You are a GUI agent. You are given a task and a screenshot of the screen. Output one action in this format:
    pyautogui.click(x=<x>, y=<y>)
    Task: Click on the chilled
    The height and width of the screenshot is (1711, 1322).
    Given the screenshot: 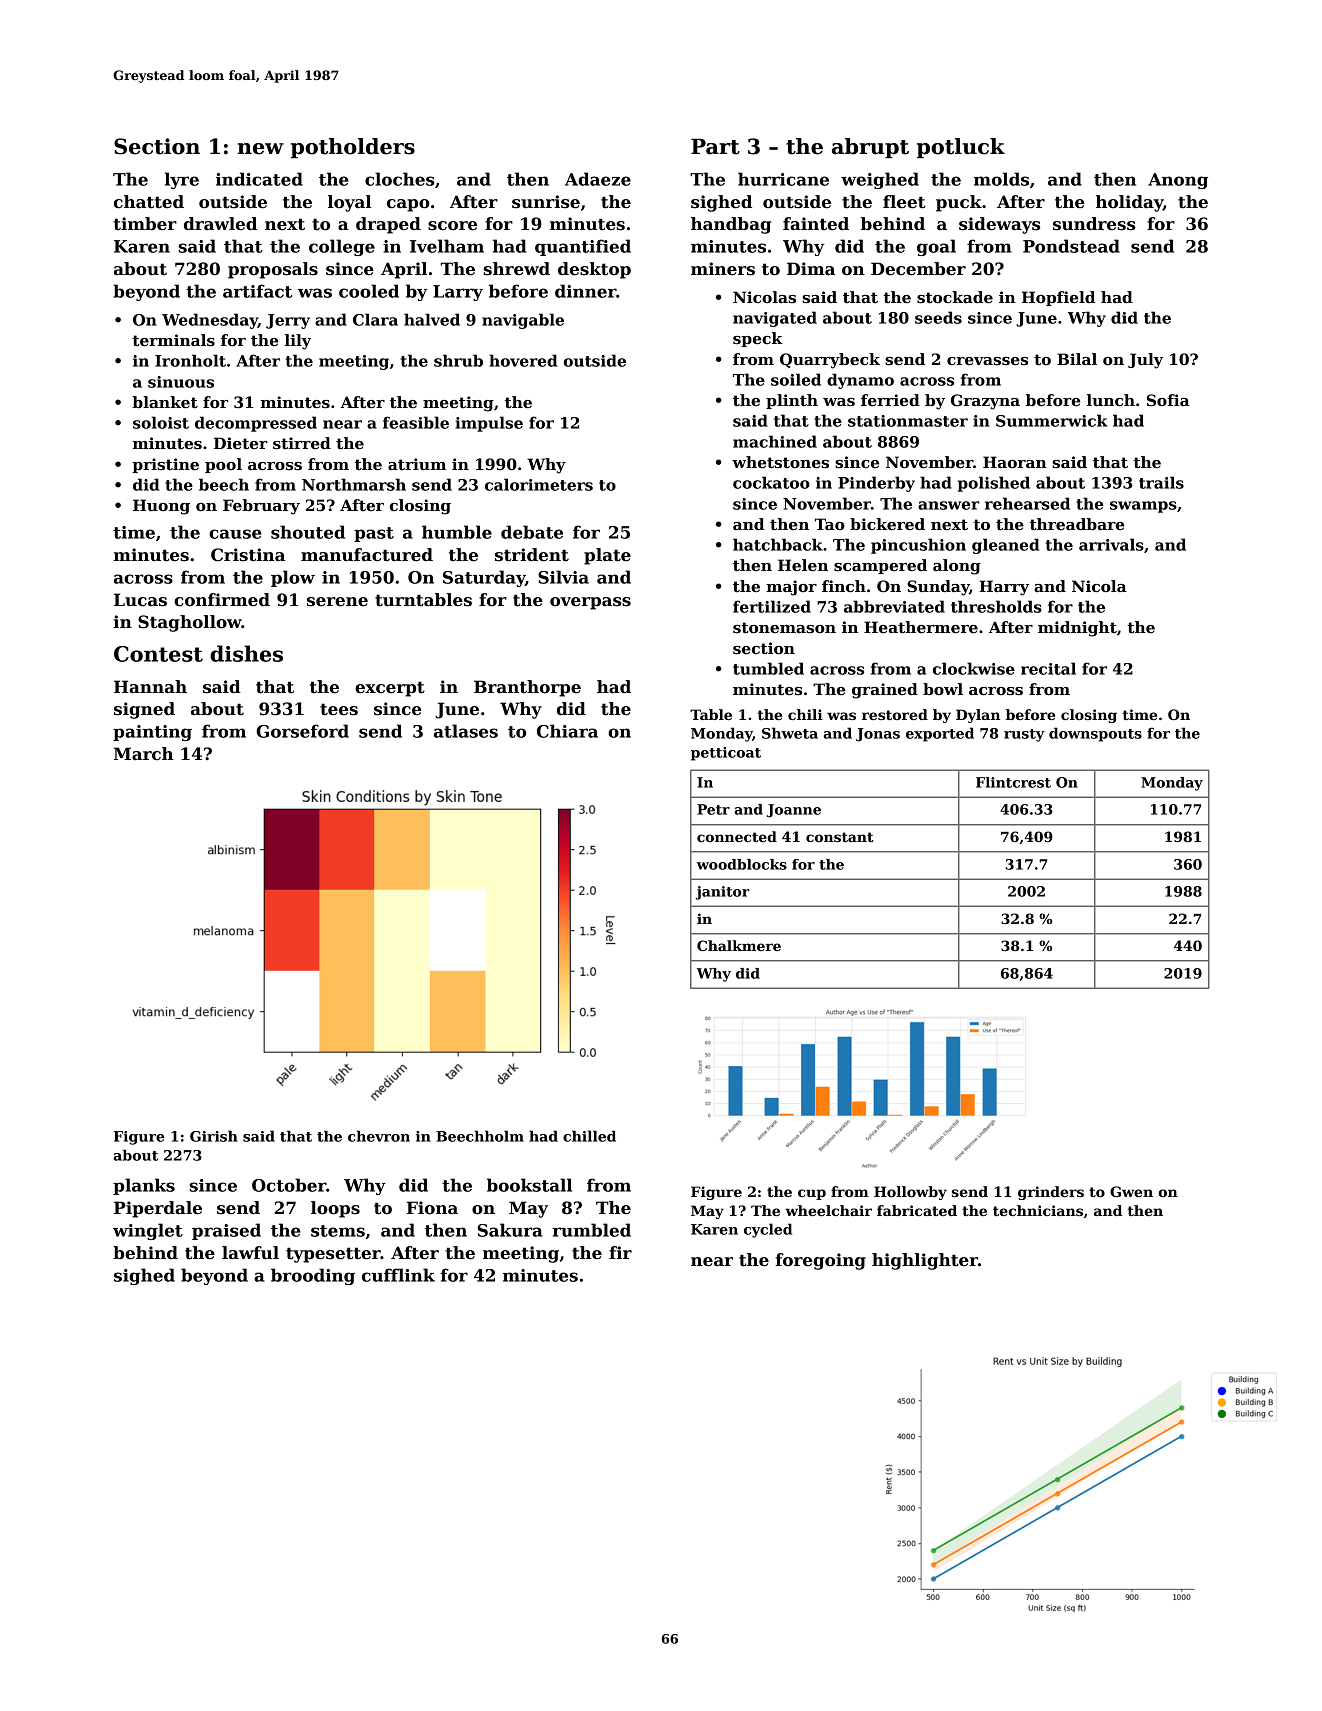 What is the action you would take?
    pyautogui.click(x=589, y=1136)
